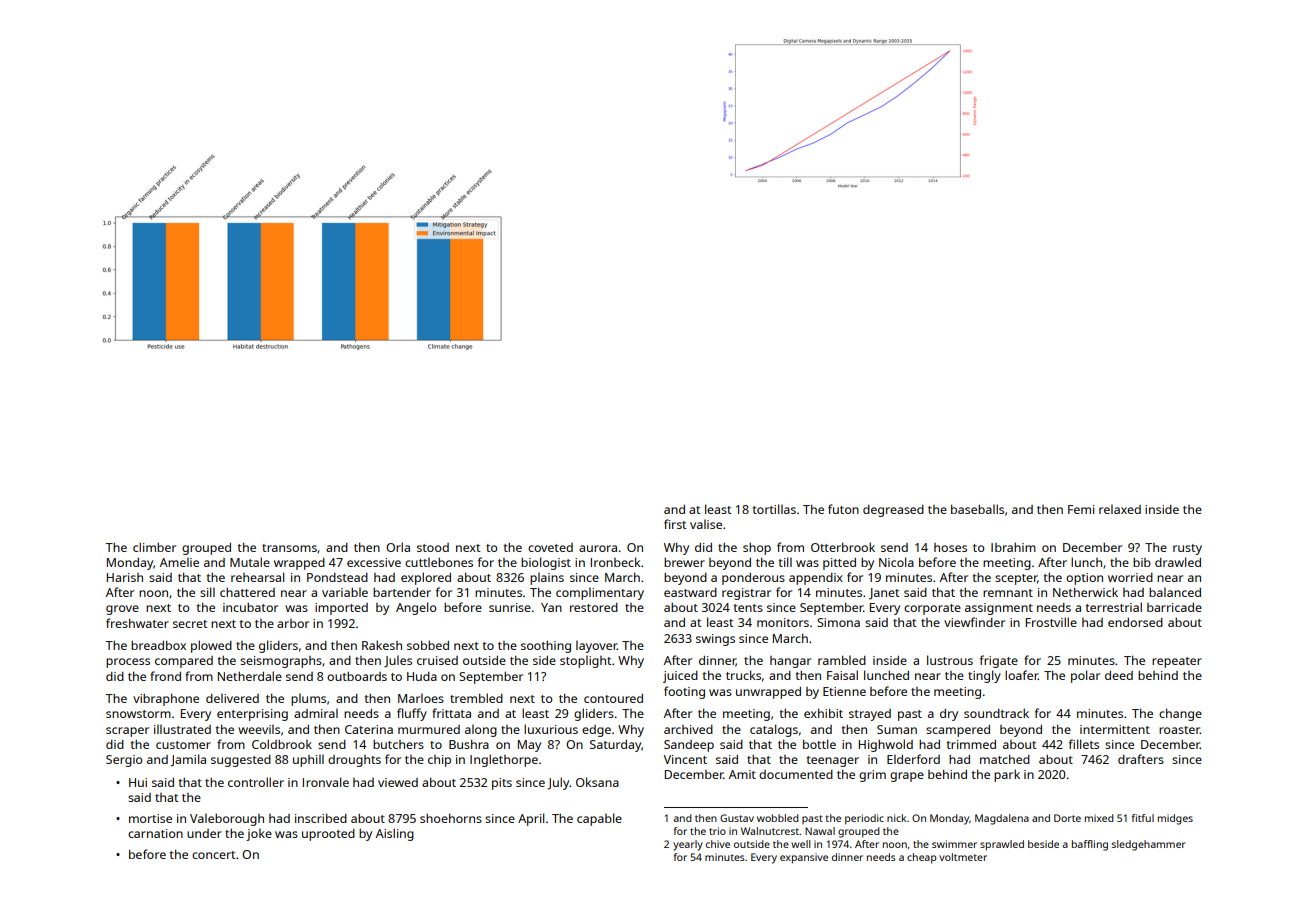 This page has height=924, width=1308. Describe the element at coordinates (949, 715) in the page. I see `dry` at that location.
